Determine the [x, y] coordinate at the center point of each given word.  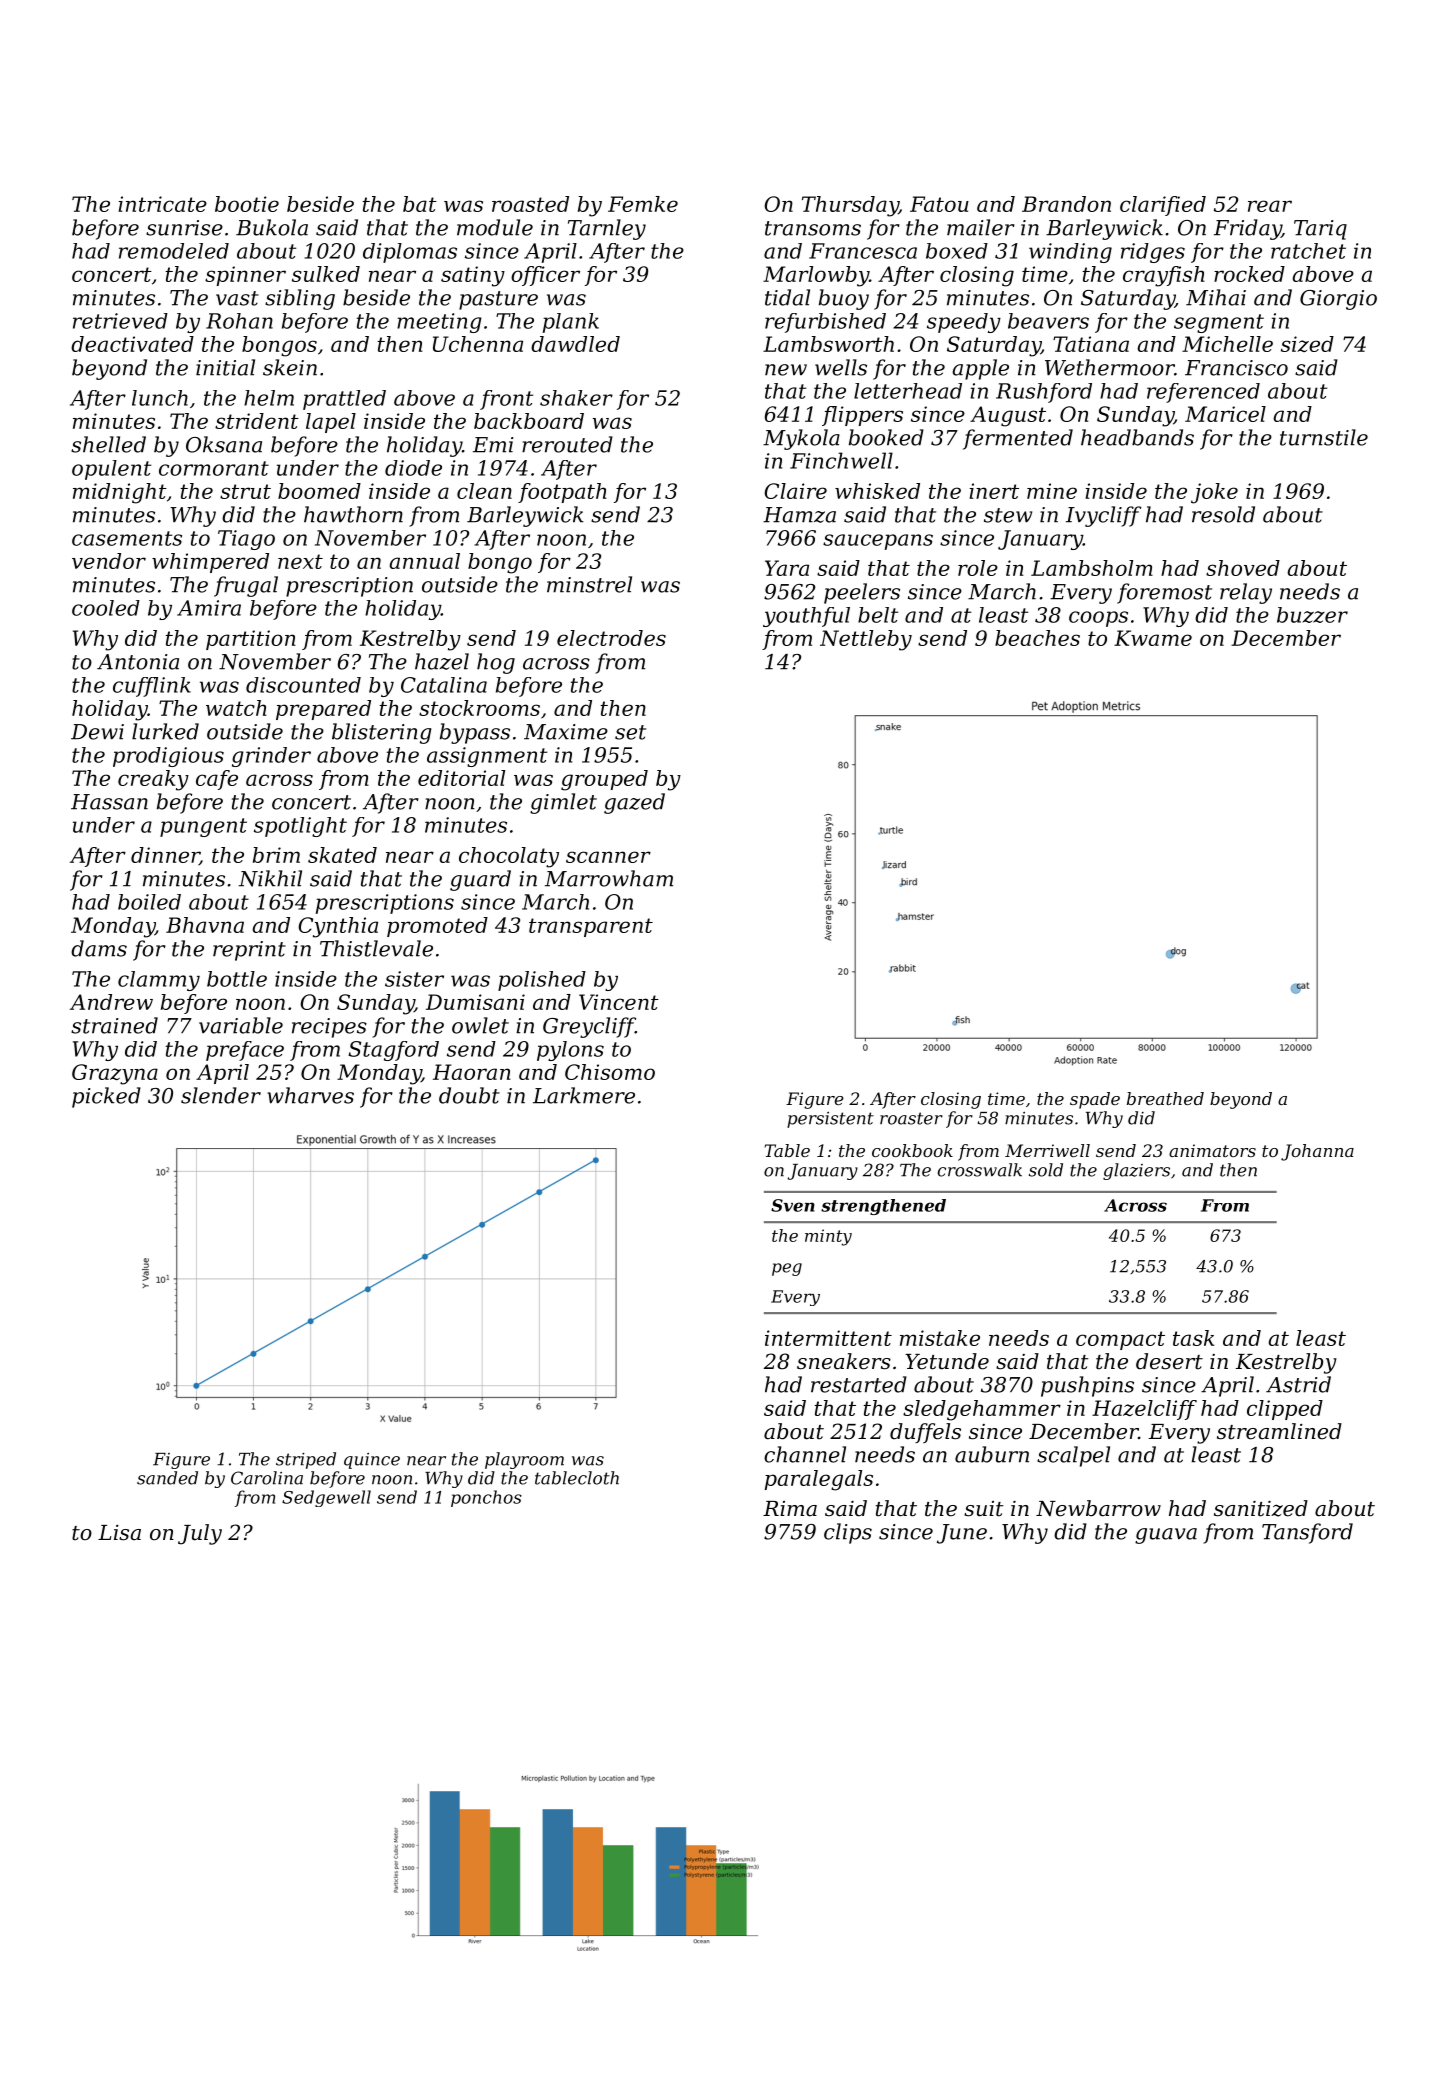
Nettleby [866, 640]
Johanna [1317, 1152]
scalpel [1073, 1456]
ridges [1153, 253]
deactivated [132, 344]
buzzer [1312, 615]
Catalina [444, 685]
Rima [790, 1509]
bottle [237, 979]
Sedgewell [326, 1498]
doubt [469, 1095]
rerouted [567, 444]
